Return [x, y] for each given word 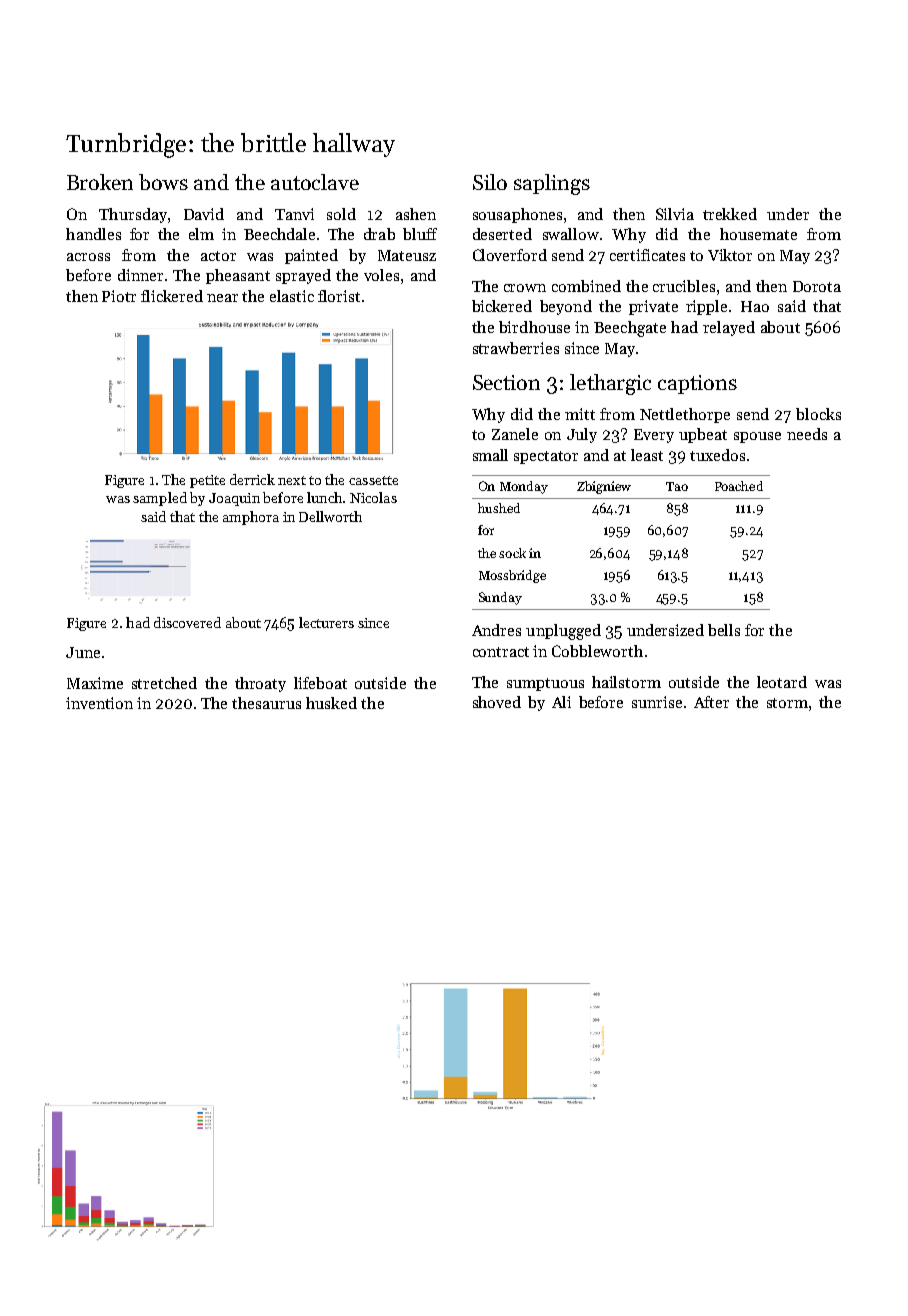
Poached [739, 486]
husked [331, 703]
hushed [499, 508]
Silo [490, 182]
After [711, 702]
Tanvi [294, 214]
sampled [160, 499]
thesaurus [266, 703]
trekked [730, 214]
